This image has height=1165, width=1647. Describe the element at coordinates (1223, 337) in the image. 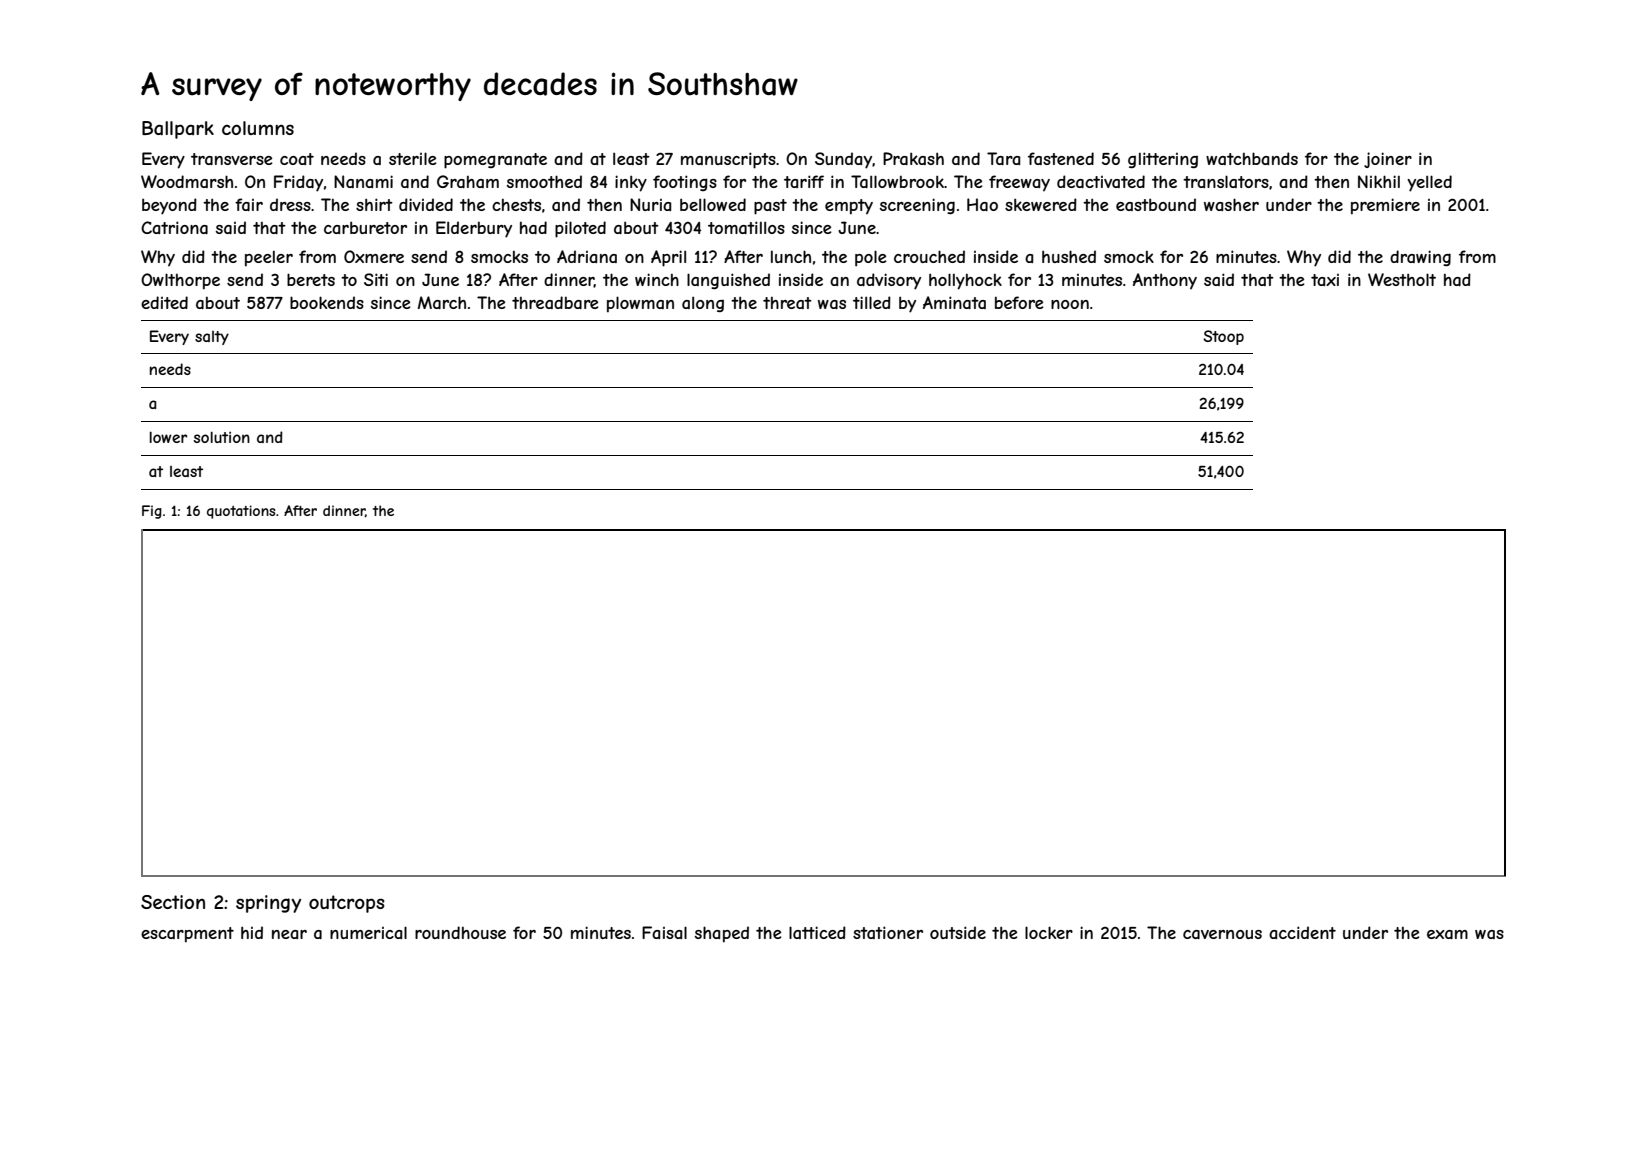

I see `Stoop` at that location.
